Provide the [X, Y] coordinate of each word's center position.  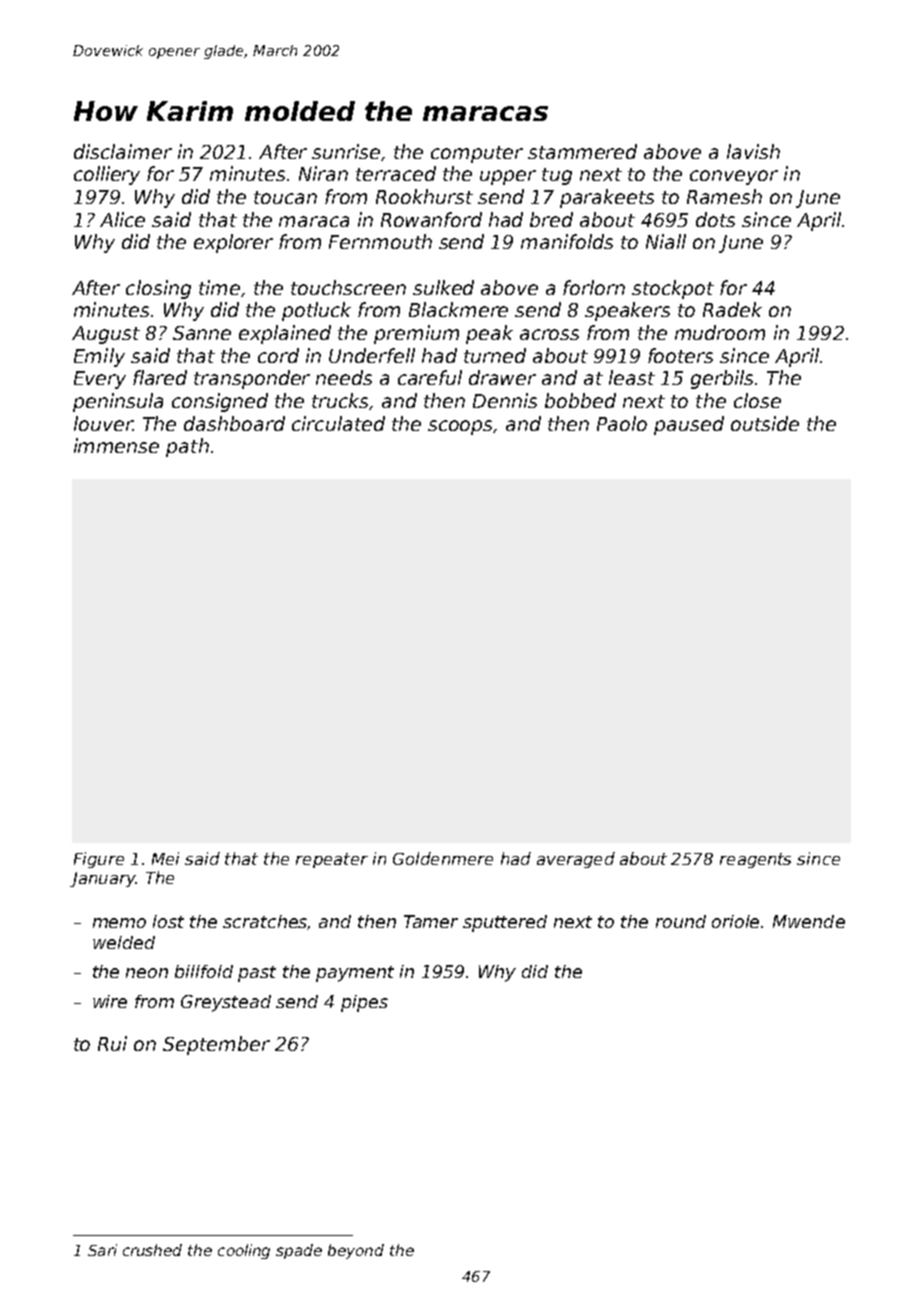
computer [477, 154]
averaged [576, 860]
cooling [244, 1251]
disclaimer [123, 151]
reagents [755, 860]
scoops [461, 427]
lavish [753, 151]
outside [765, 423]
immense [116, 445]
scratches [265, 922]
